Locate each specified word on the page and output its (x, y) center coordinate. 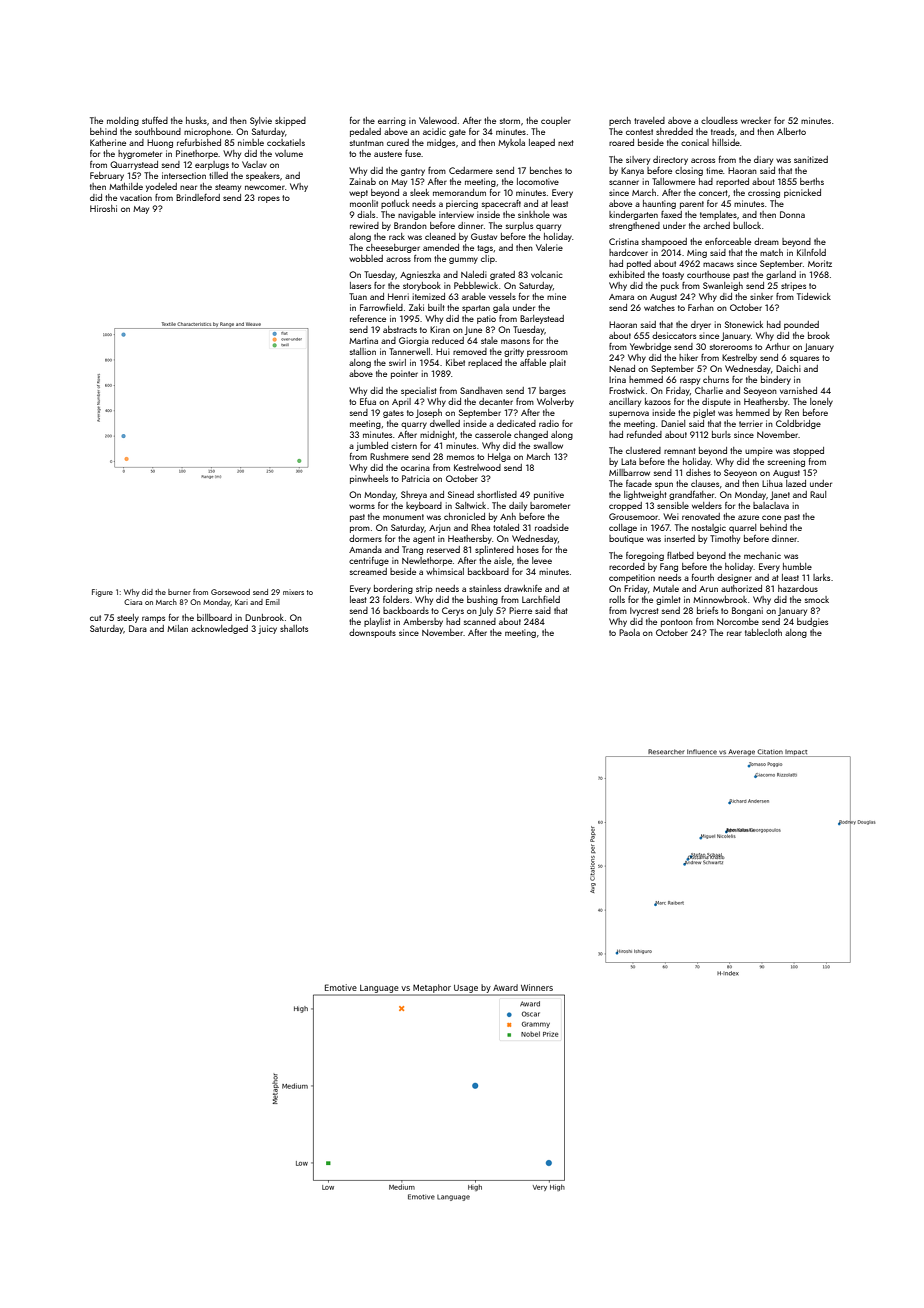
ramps (153, 619)
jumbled (372, 446)
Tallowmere (673, 181)
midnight (437, 435)
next (566, 143)
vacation (136, 197)
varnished (798, 390)
